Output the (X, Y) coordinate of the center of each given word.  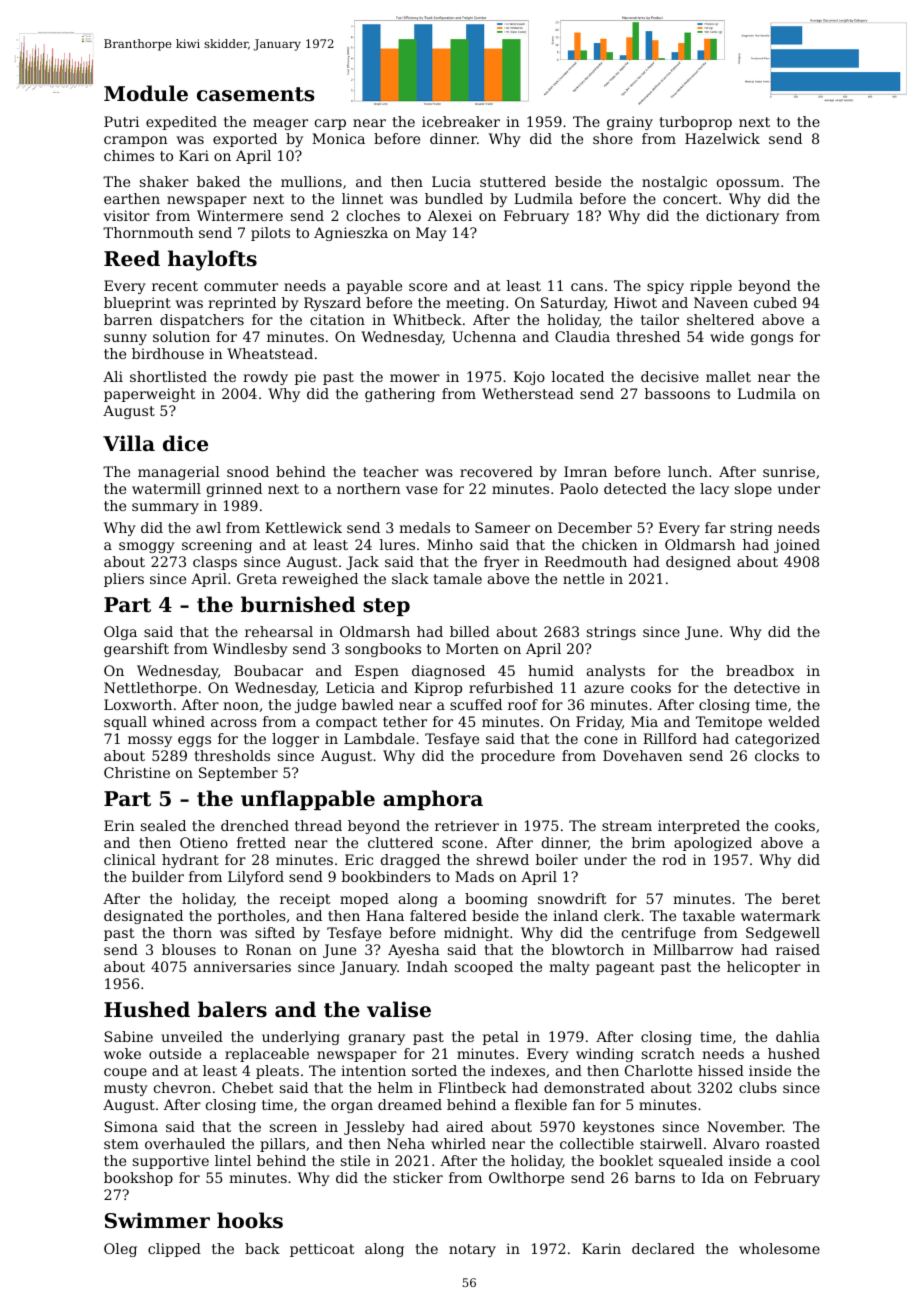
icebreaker (461, 121)
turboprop (695, 123)
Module (146, 93)
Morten (472, 648)
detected (635, 488)
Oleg (120, 1250)
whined (179, 721)
